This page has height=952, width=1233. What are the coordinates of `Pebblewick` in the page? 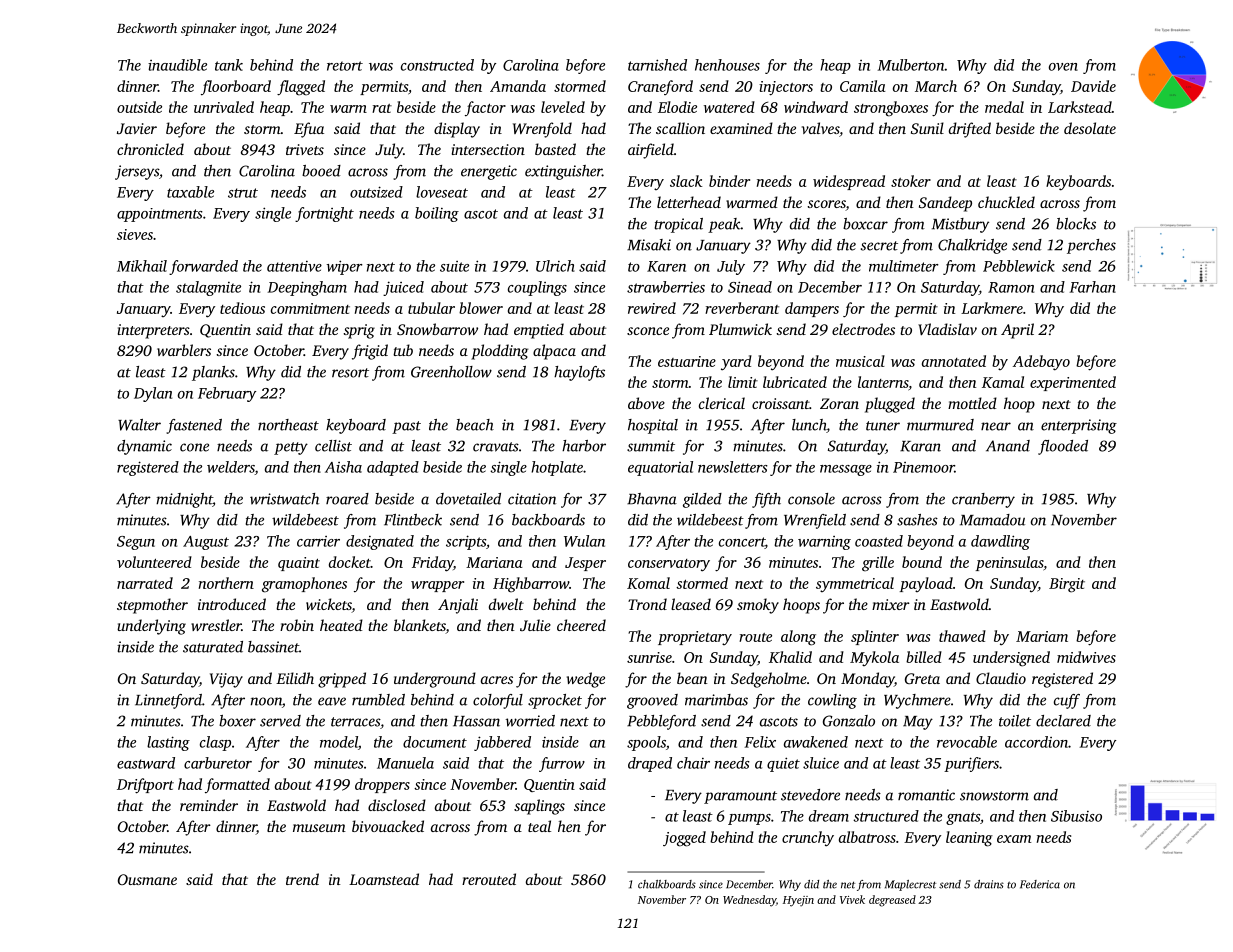 It's located at (1019, 266).
